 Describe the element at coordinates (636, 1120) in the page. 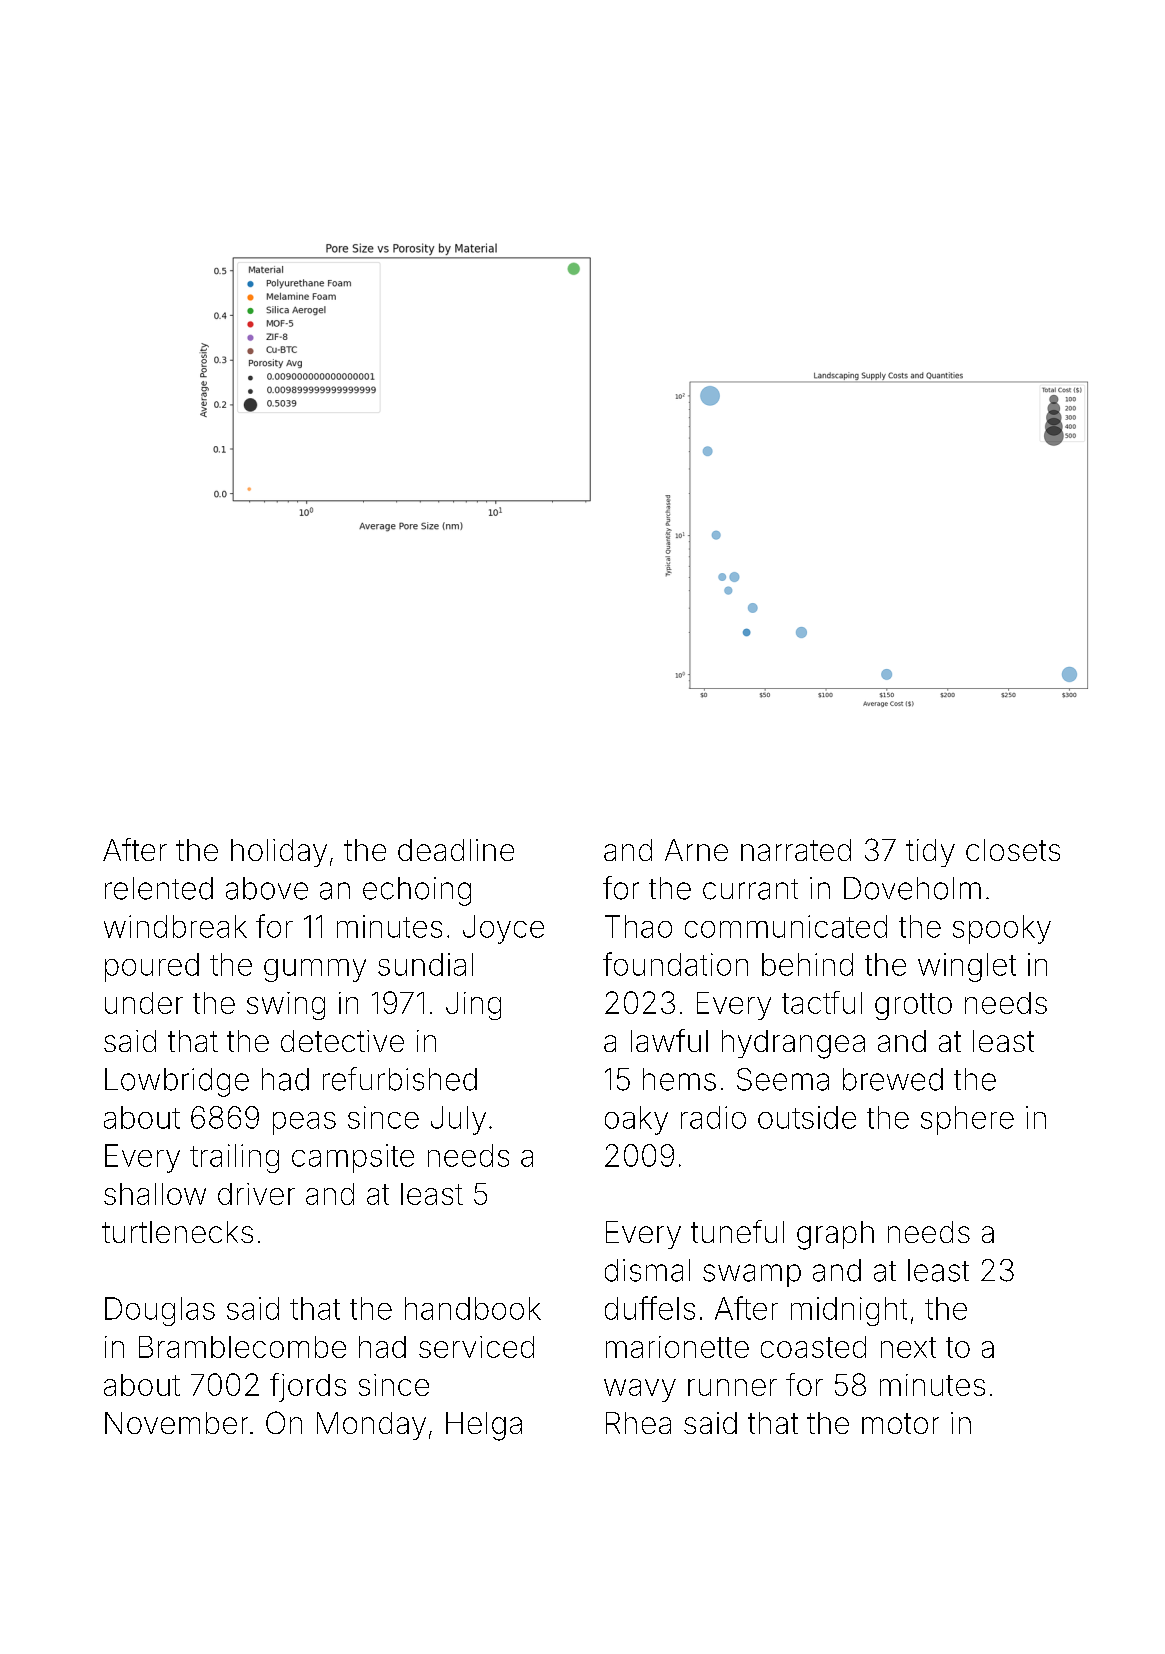

I see `oaky` at that location.
